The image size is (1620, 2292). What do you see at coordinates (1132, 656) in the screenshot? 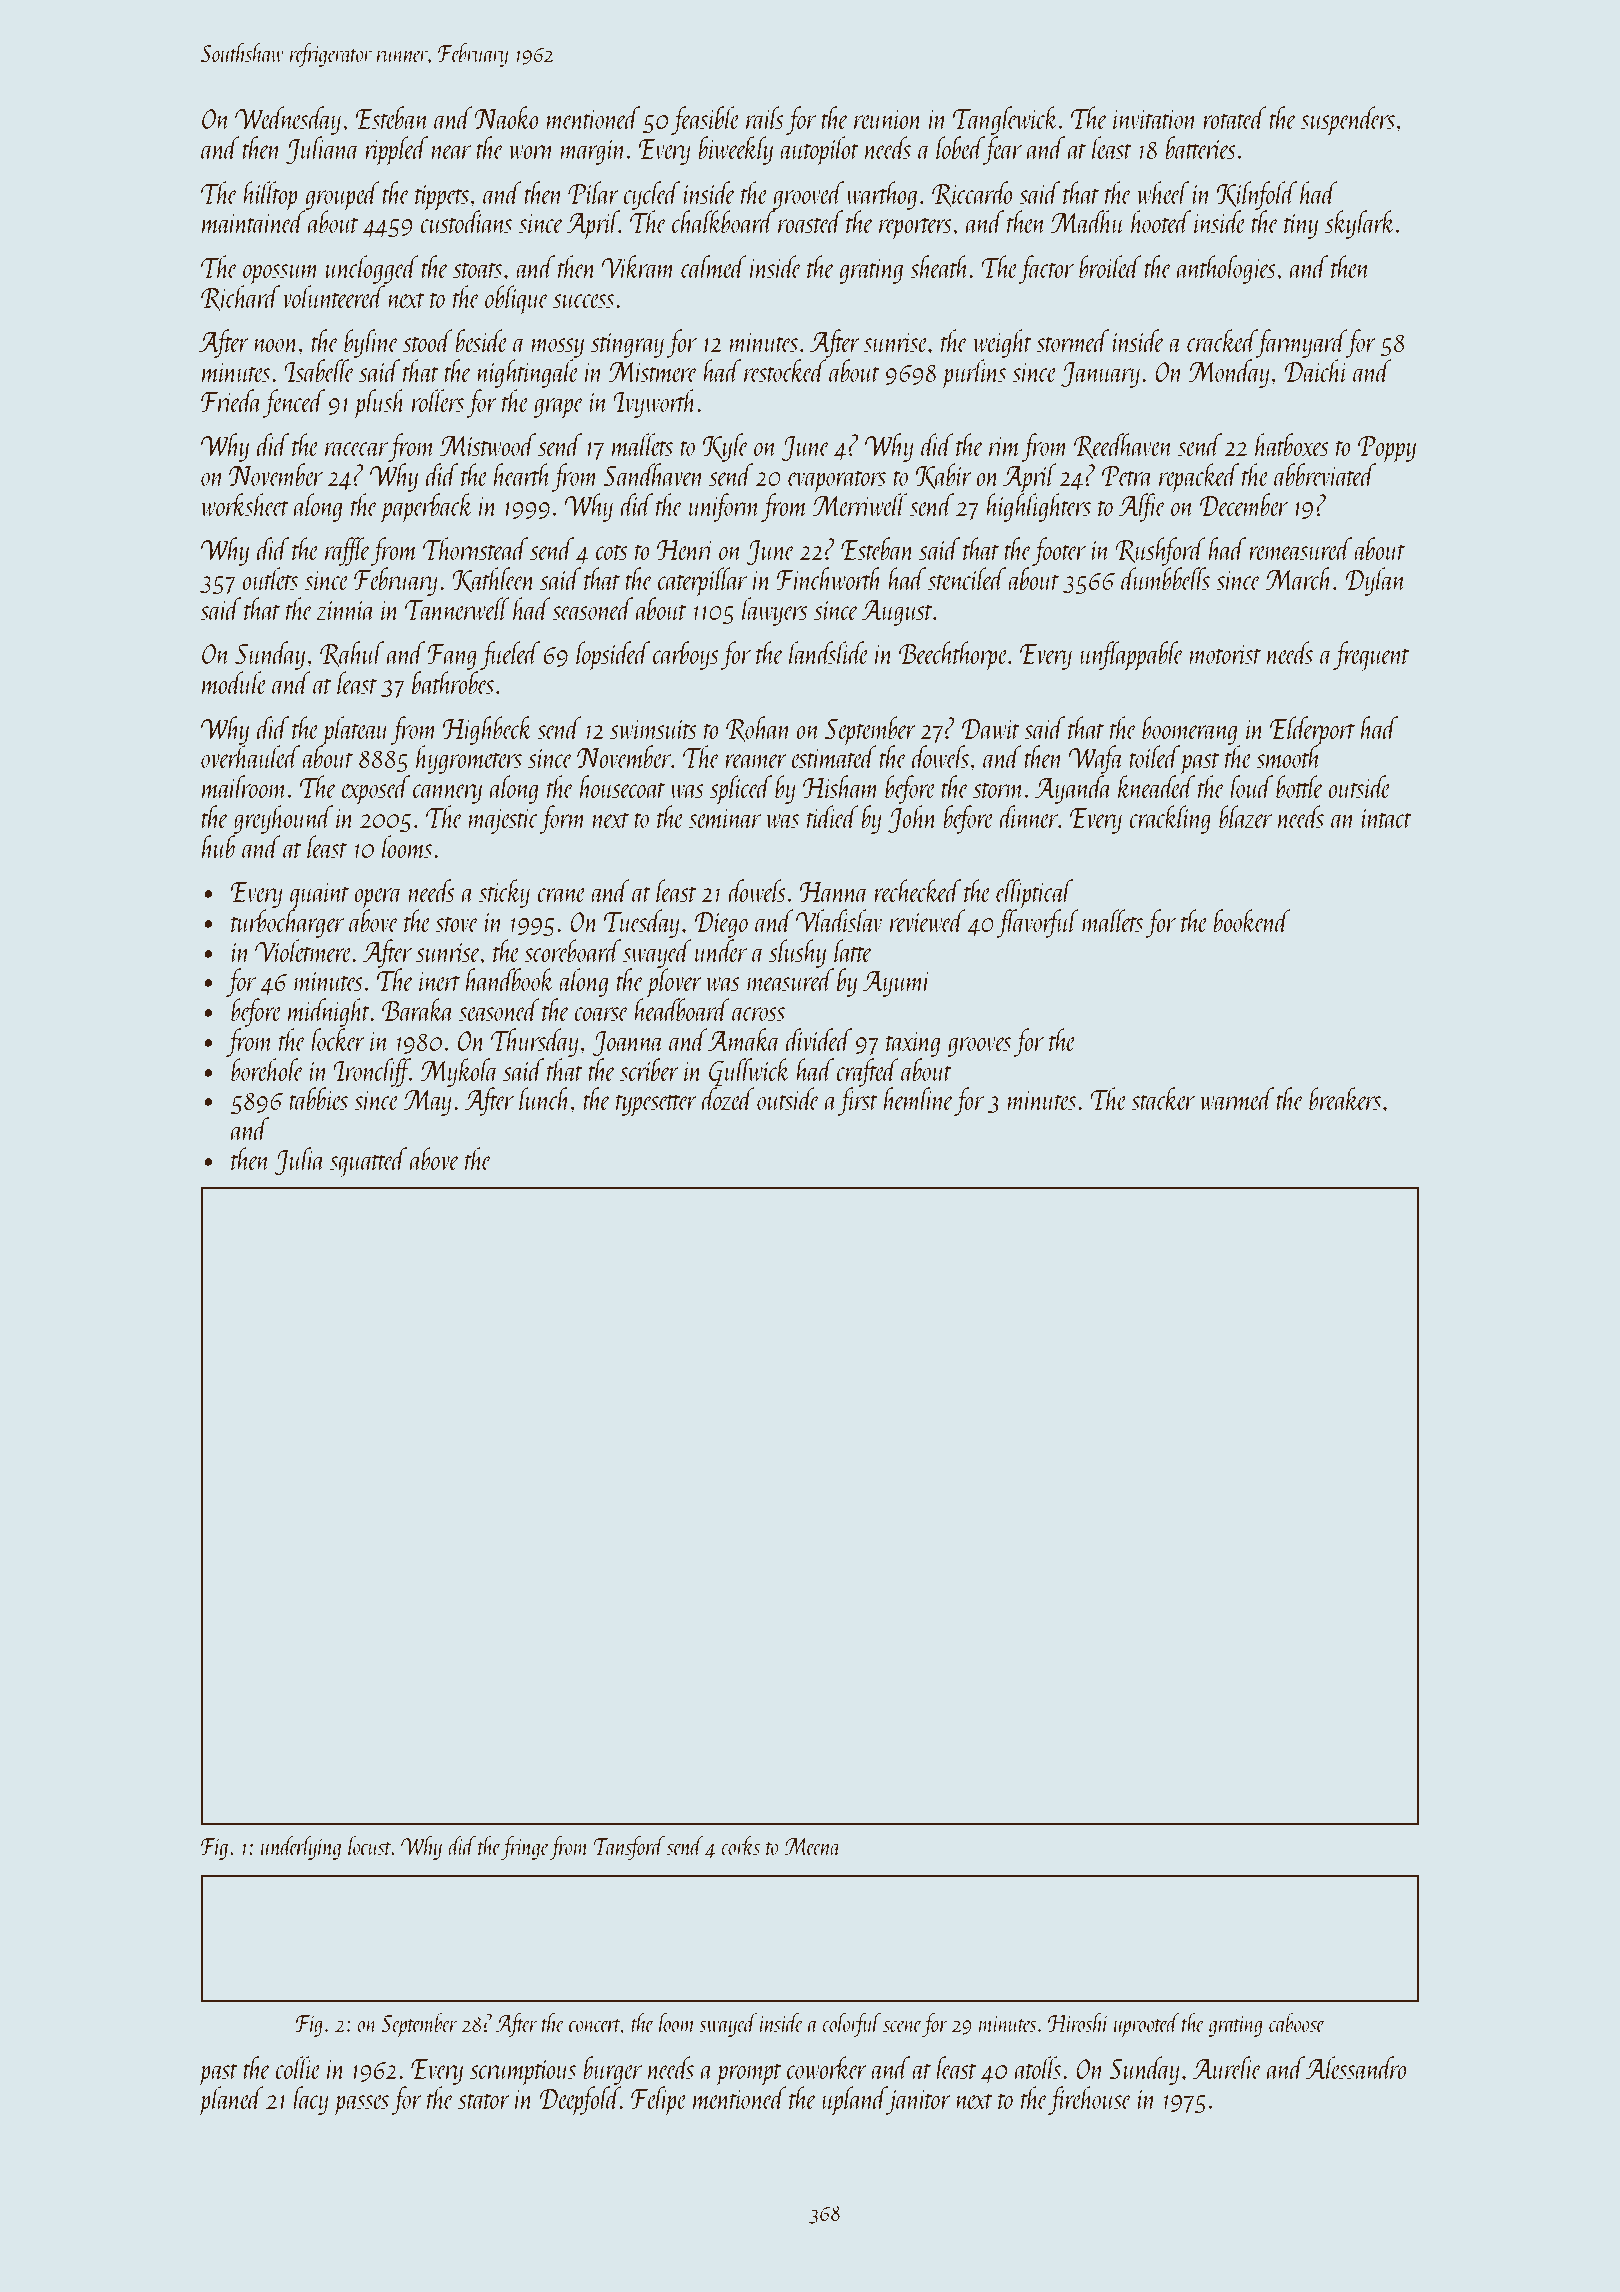
I see `unflappable` at bounding box center [1132, 656].
